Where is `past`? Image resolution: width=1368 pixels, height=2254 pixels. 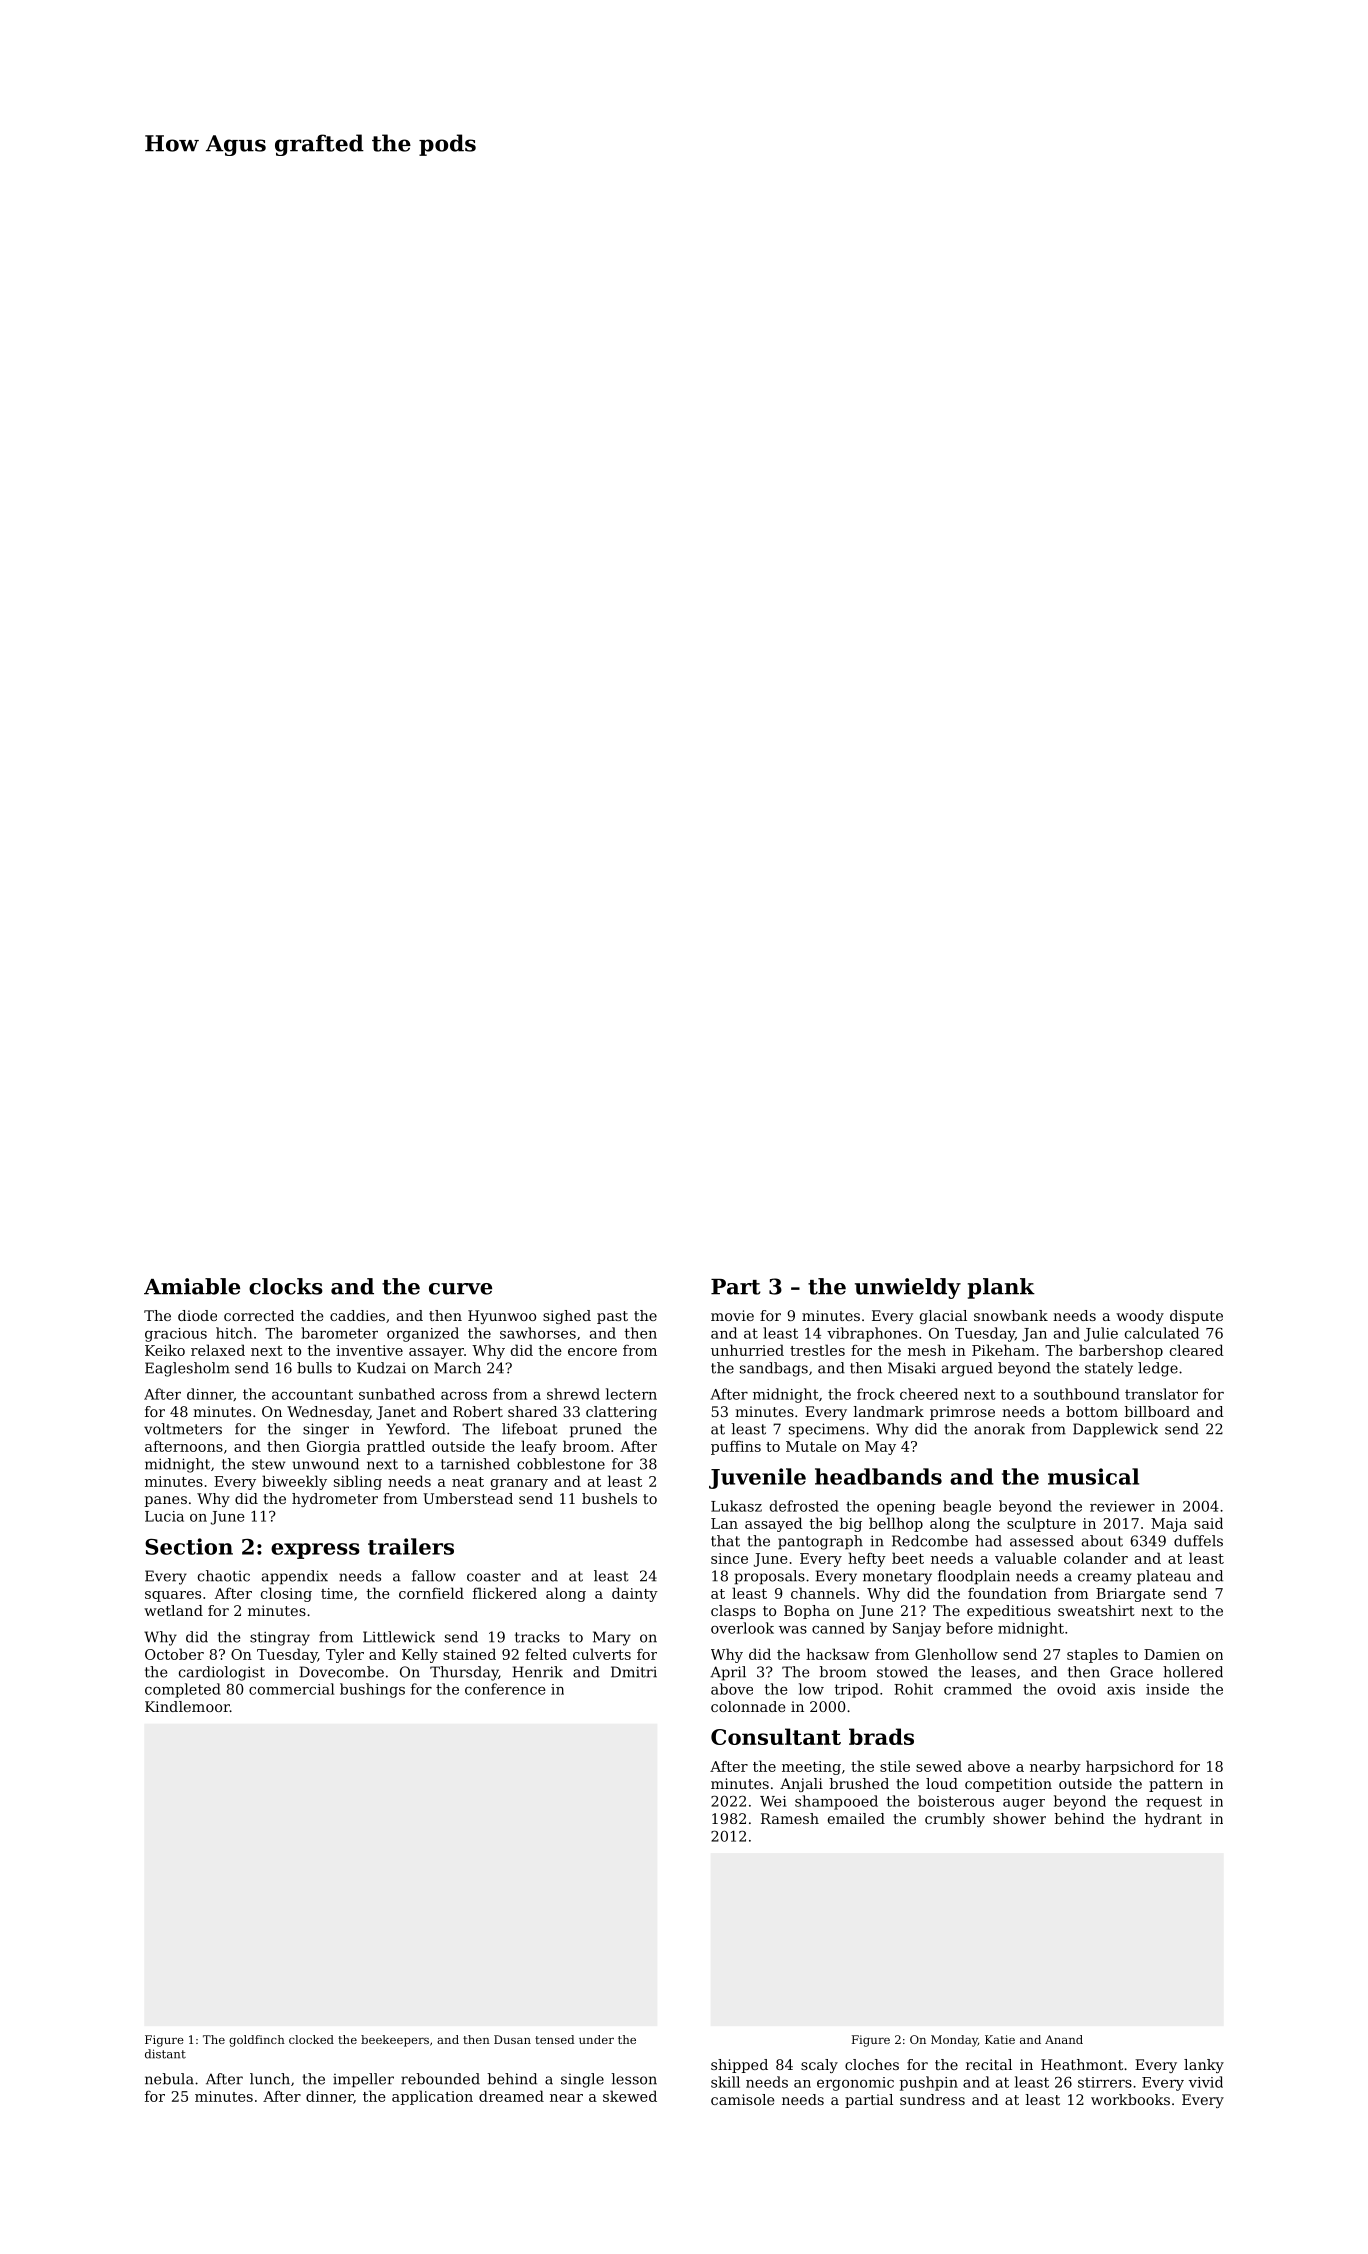 past is located at coordinates (612, 1317).
